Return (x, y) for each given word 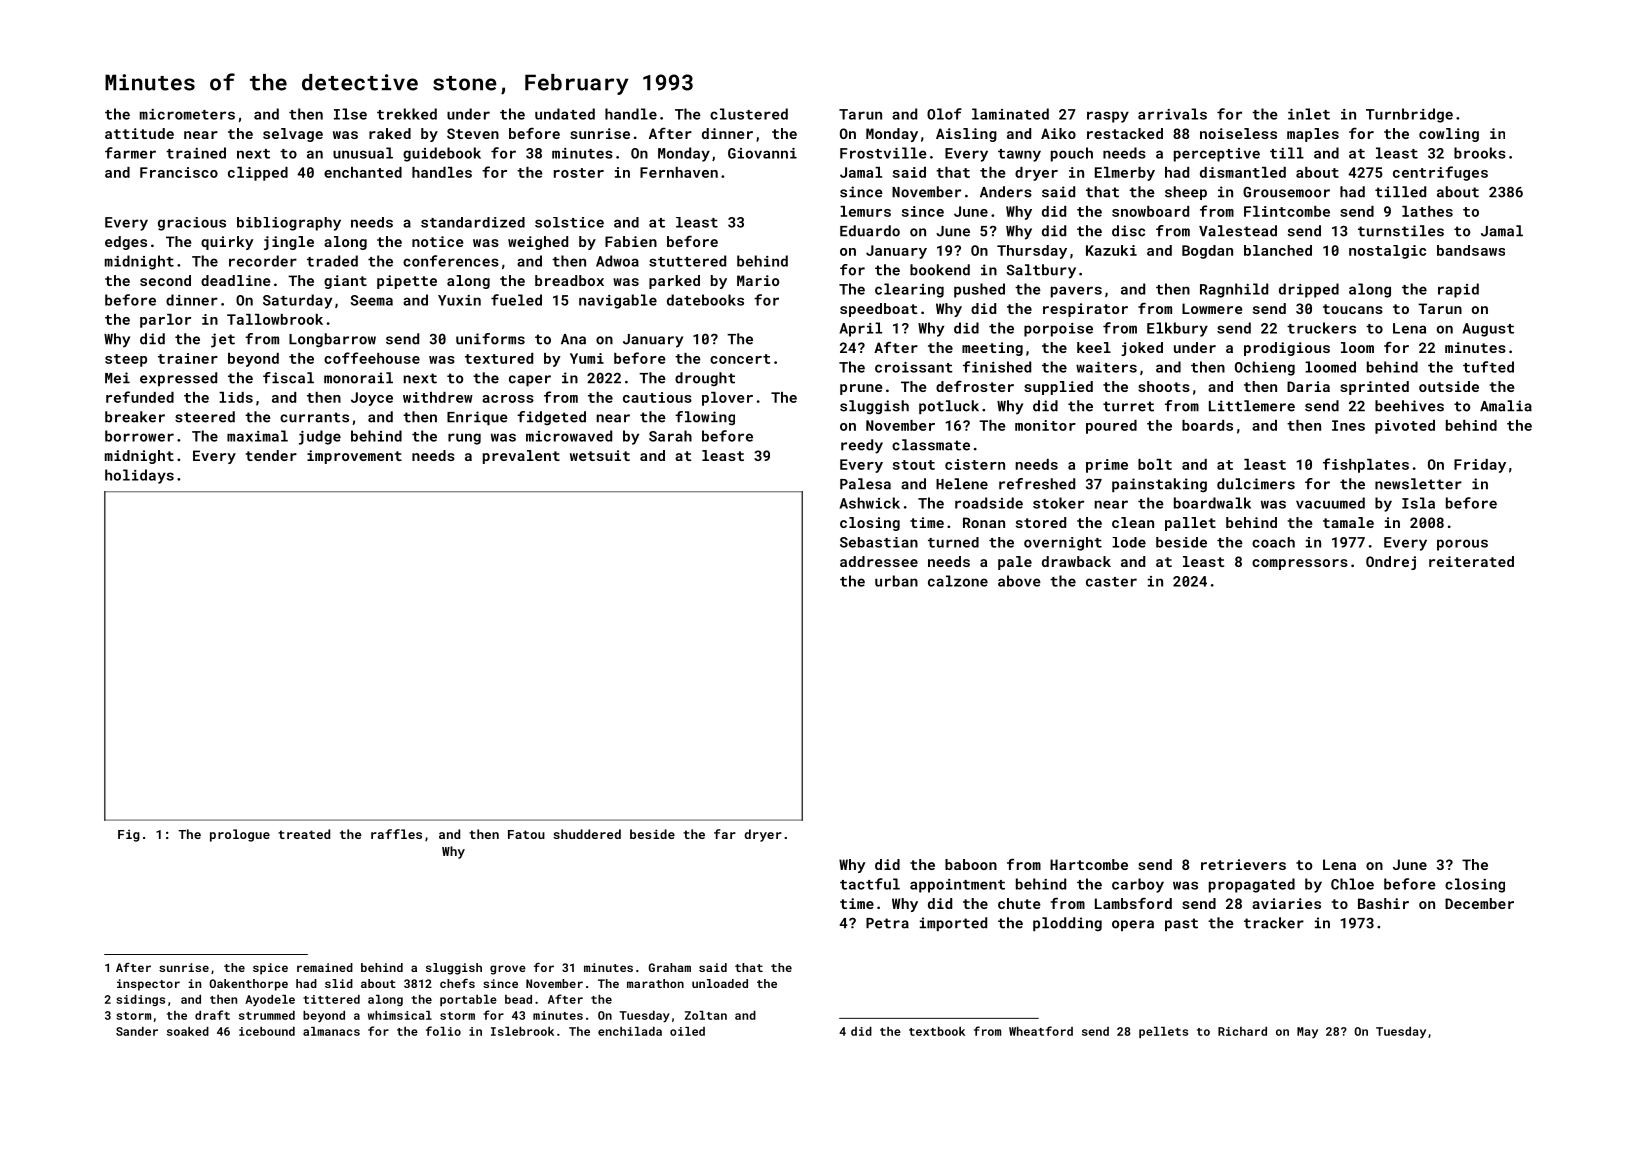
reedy (862, 446)
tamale (1348, 522)
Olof (944, 114)
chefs (457, 983)
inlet (1309, 114)
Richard (1242, 1031)
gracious (192, 224)
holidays (139, 476)
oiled (687, 1031)
